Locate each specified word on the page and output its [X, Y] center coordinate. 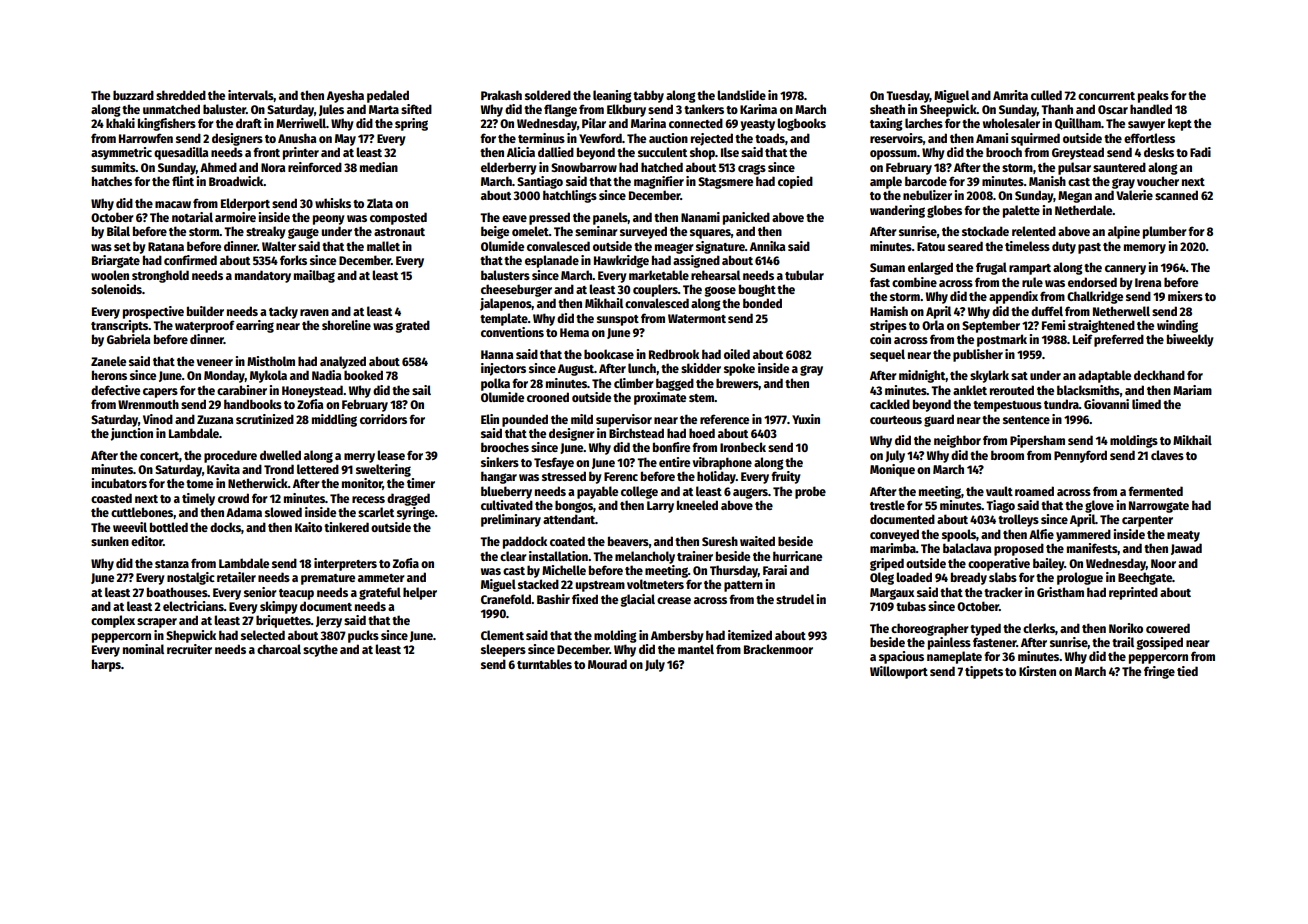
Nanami [700, 217]
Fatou [931, 246]
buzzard [133, 95]
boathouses [177, 592]
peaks [1153, 96]
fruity [786, 477]
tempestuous [1007, 406]
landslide [741, 95]
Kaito [308, 527]
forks [293, 260]
